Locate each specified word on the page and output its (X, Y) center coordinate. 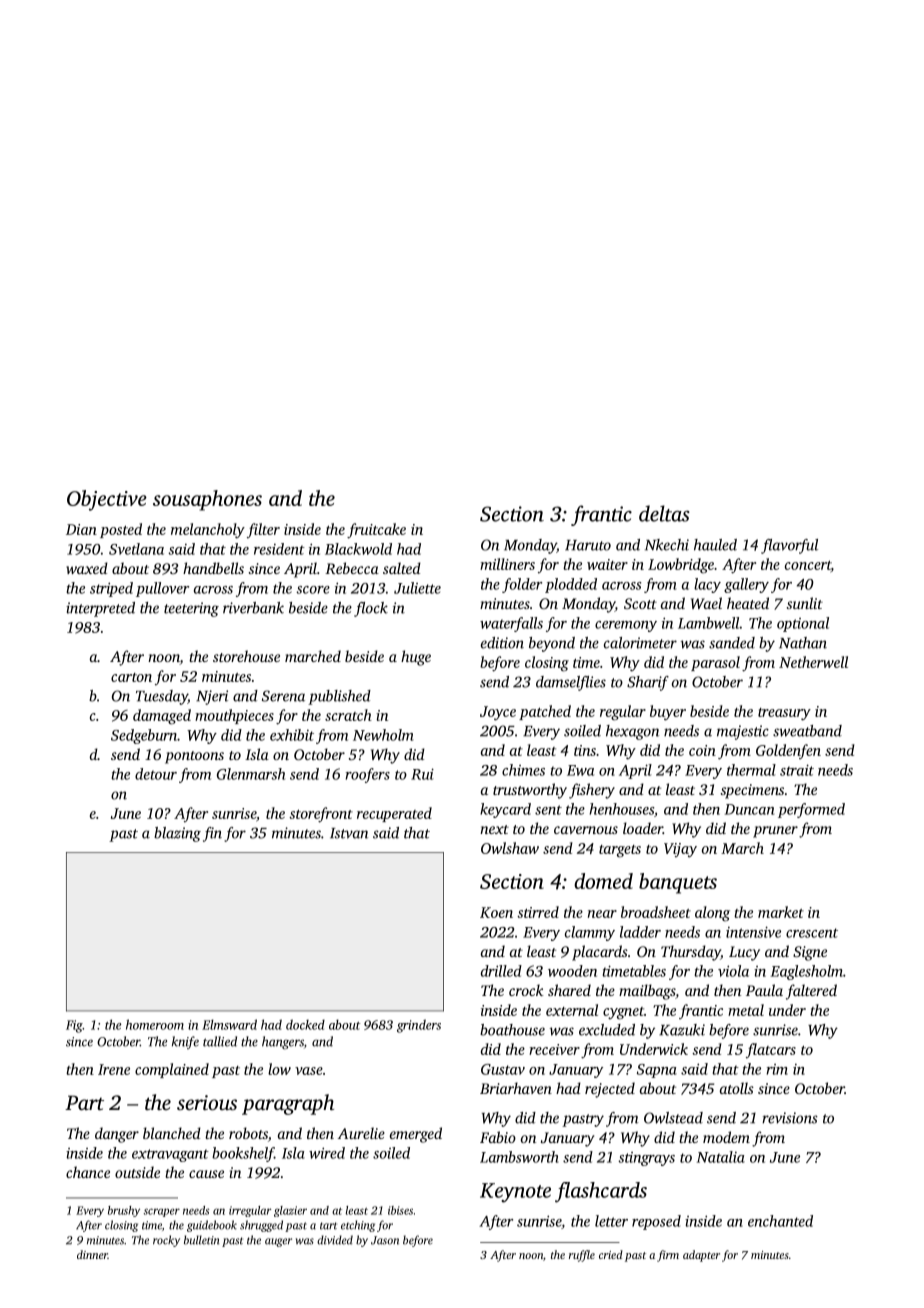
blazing (177, 834)
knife (185, 1042)
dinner (92, 1254)
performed (811, 810)
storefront (321, 815)
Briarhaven (516, 1088)
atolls (737, 1088)
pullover (162, 589)
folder (522, 585)
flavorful (789, 546)
